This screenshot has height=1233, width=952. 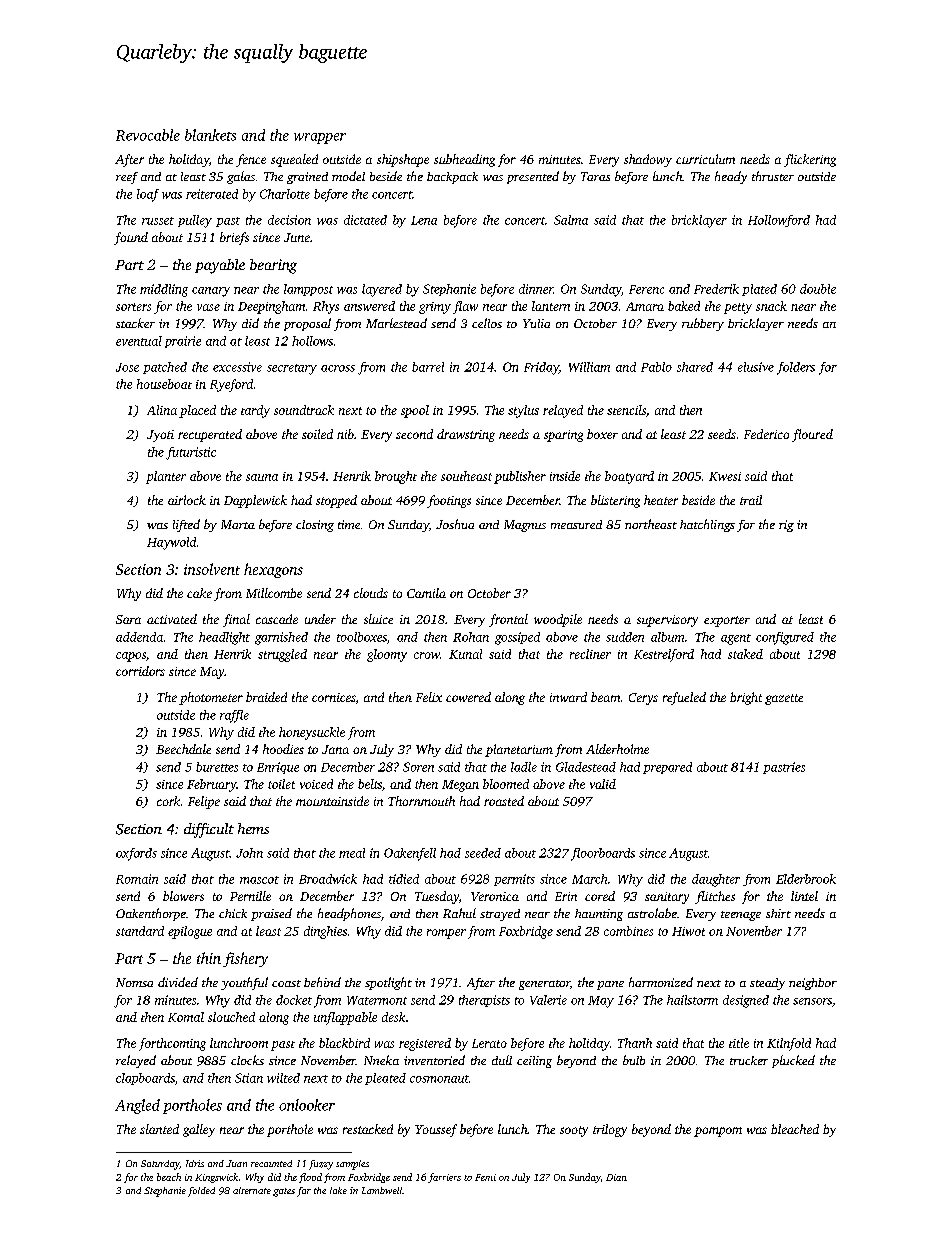 I want to click on Beechdale, so click(x=183, y=749).
